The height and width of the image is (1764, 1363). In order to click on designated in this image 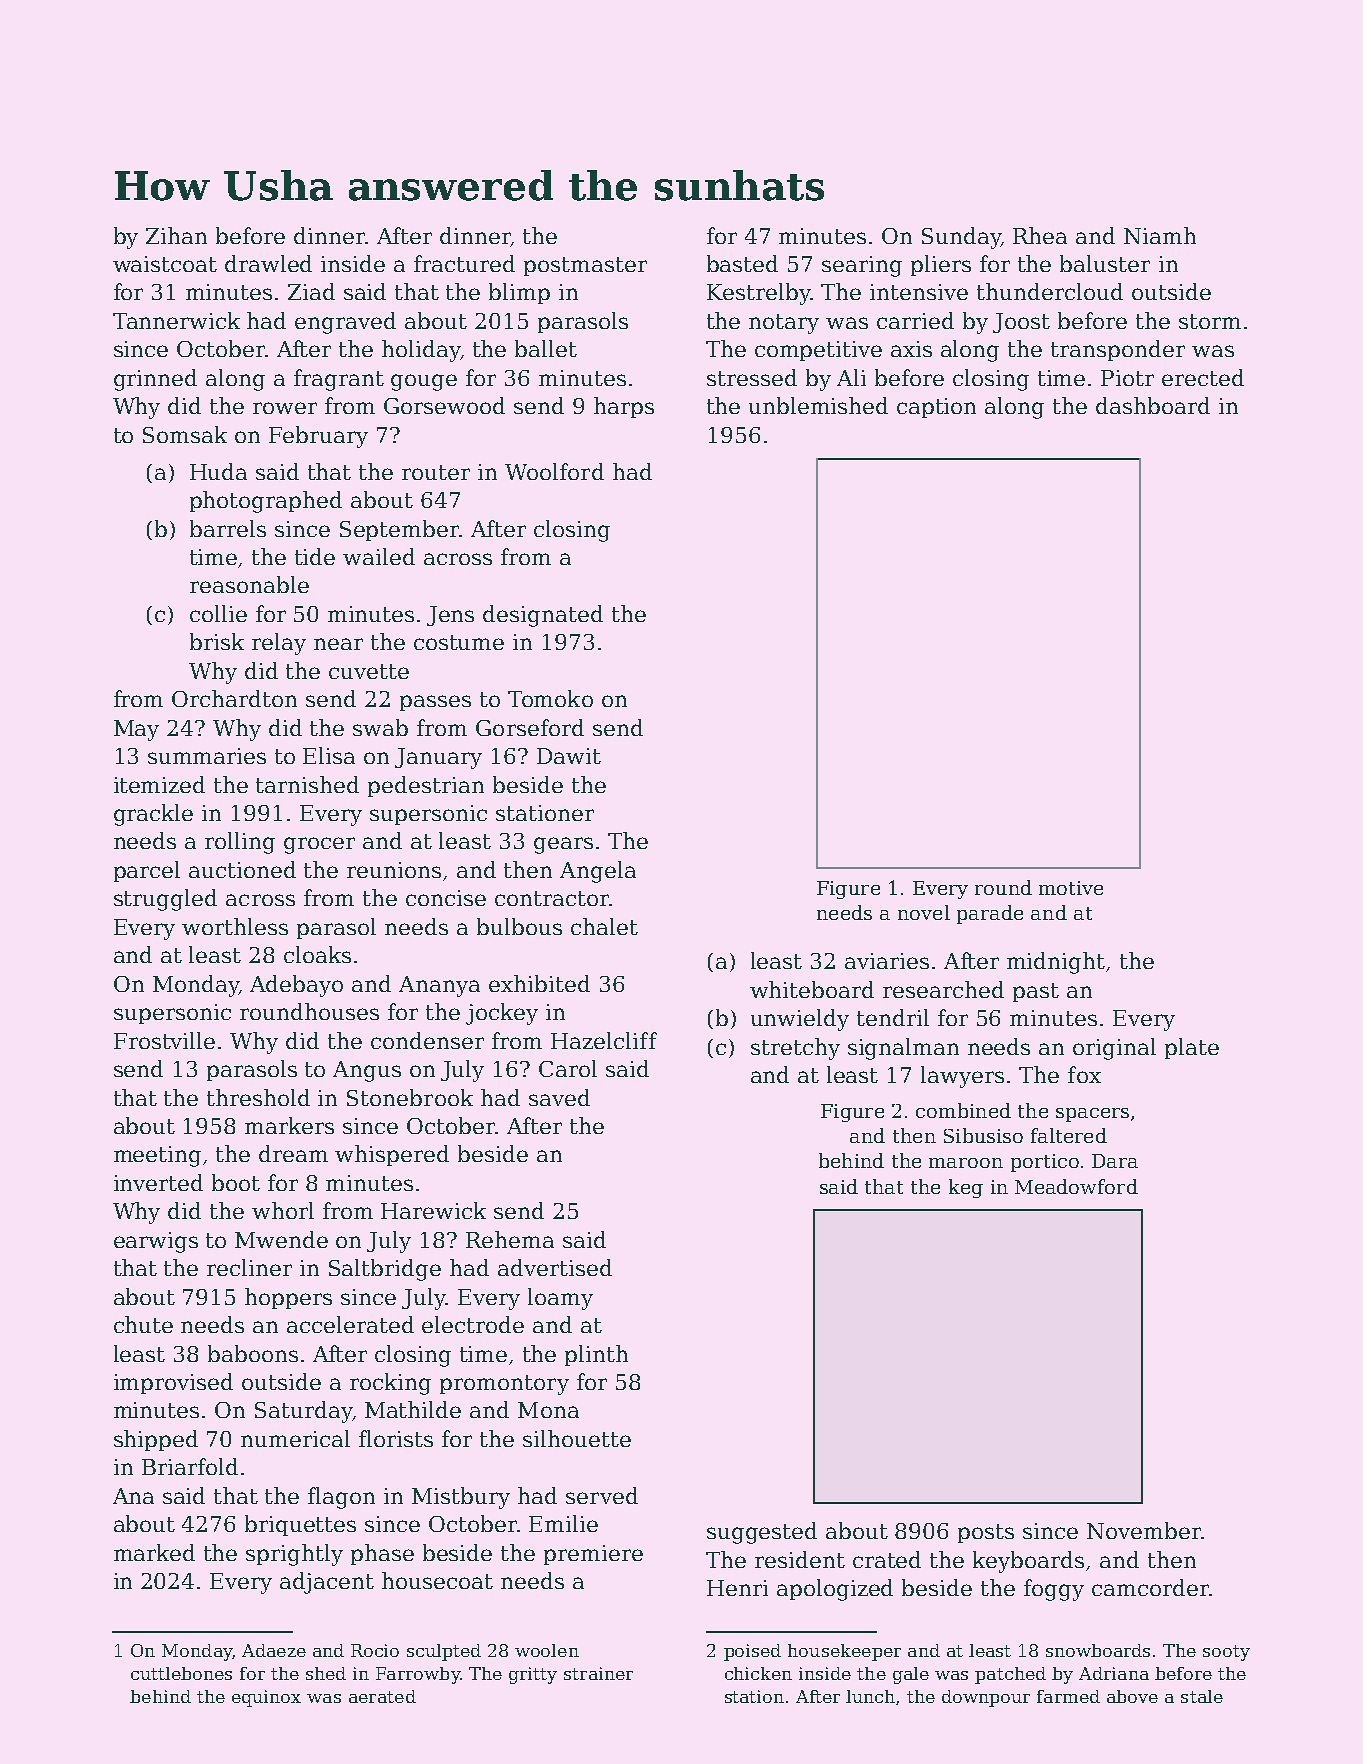, I will do `click(543, 616)`.
